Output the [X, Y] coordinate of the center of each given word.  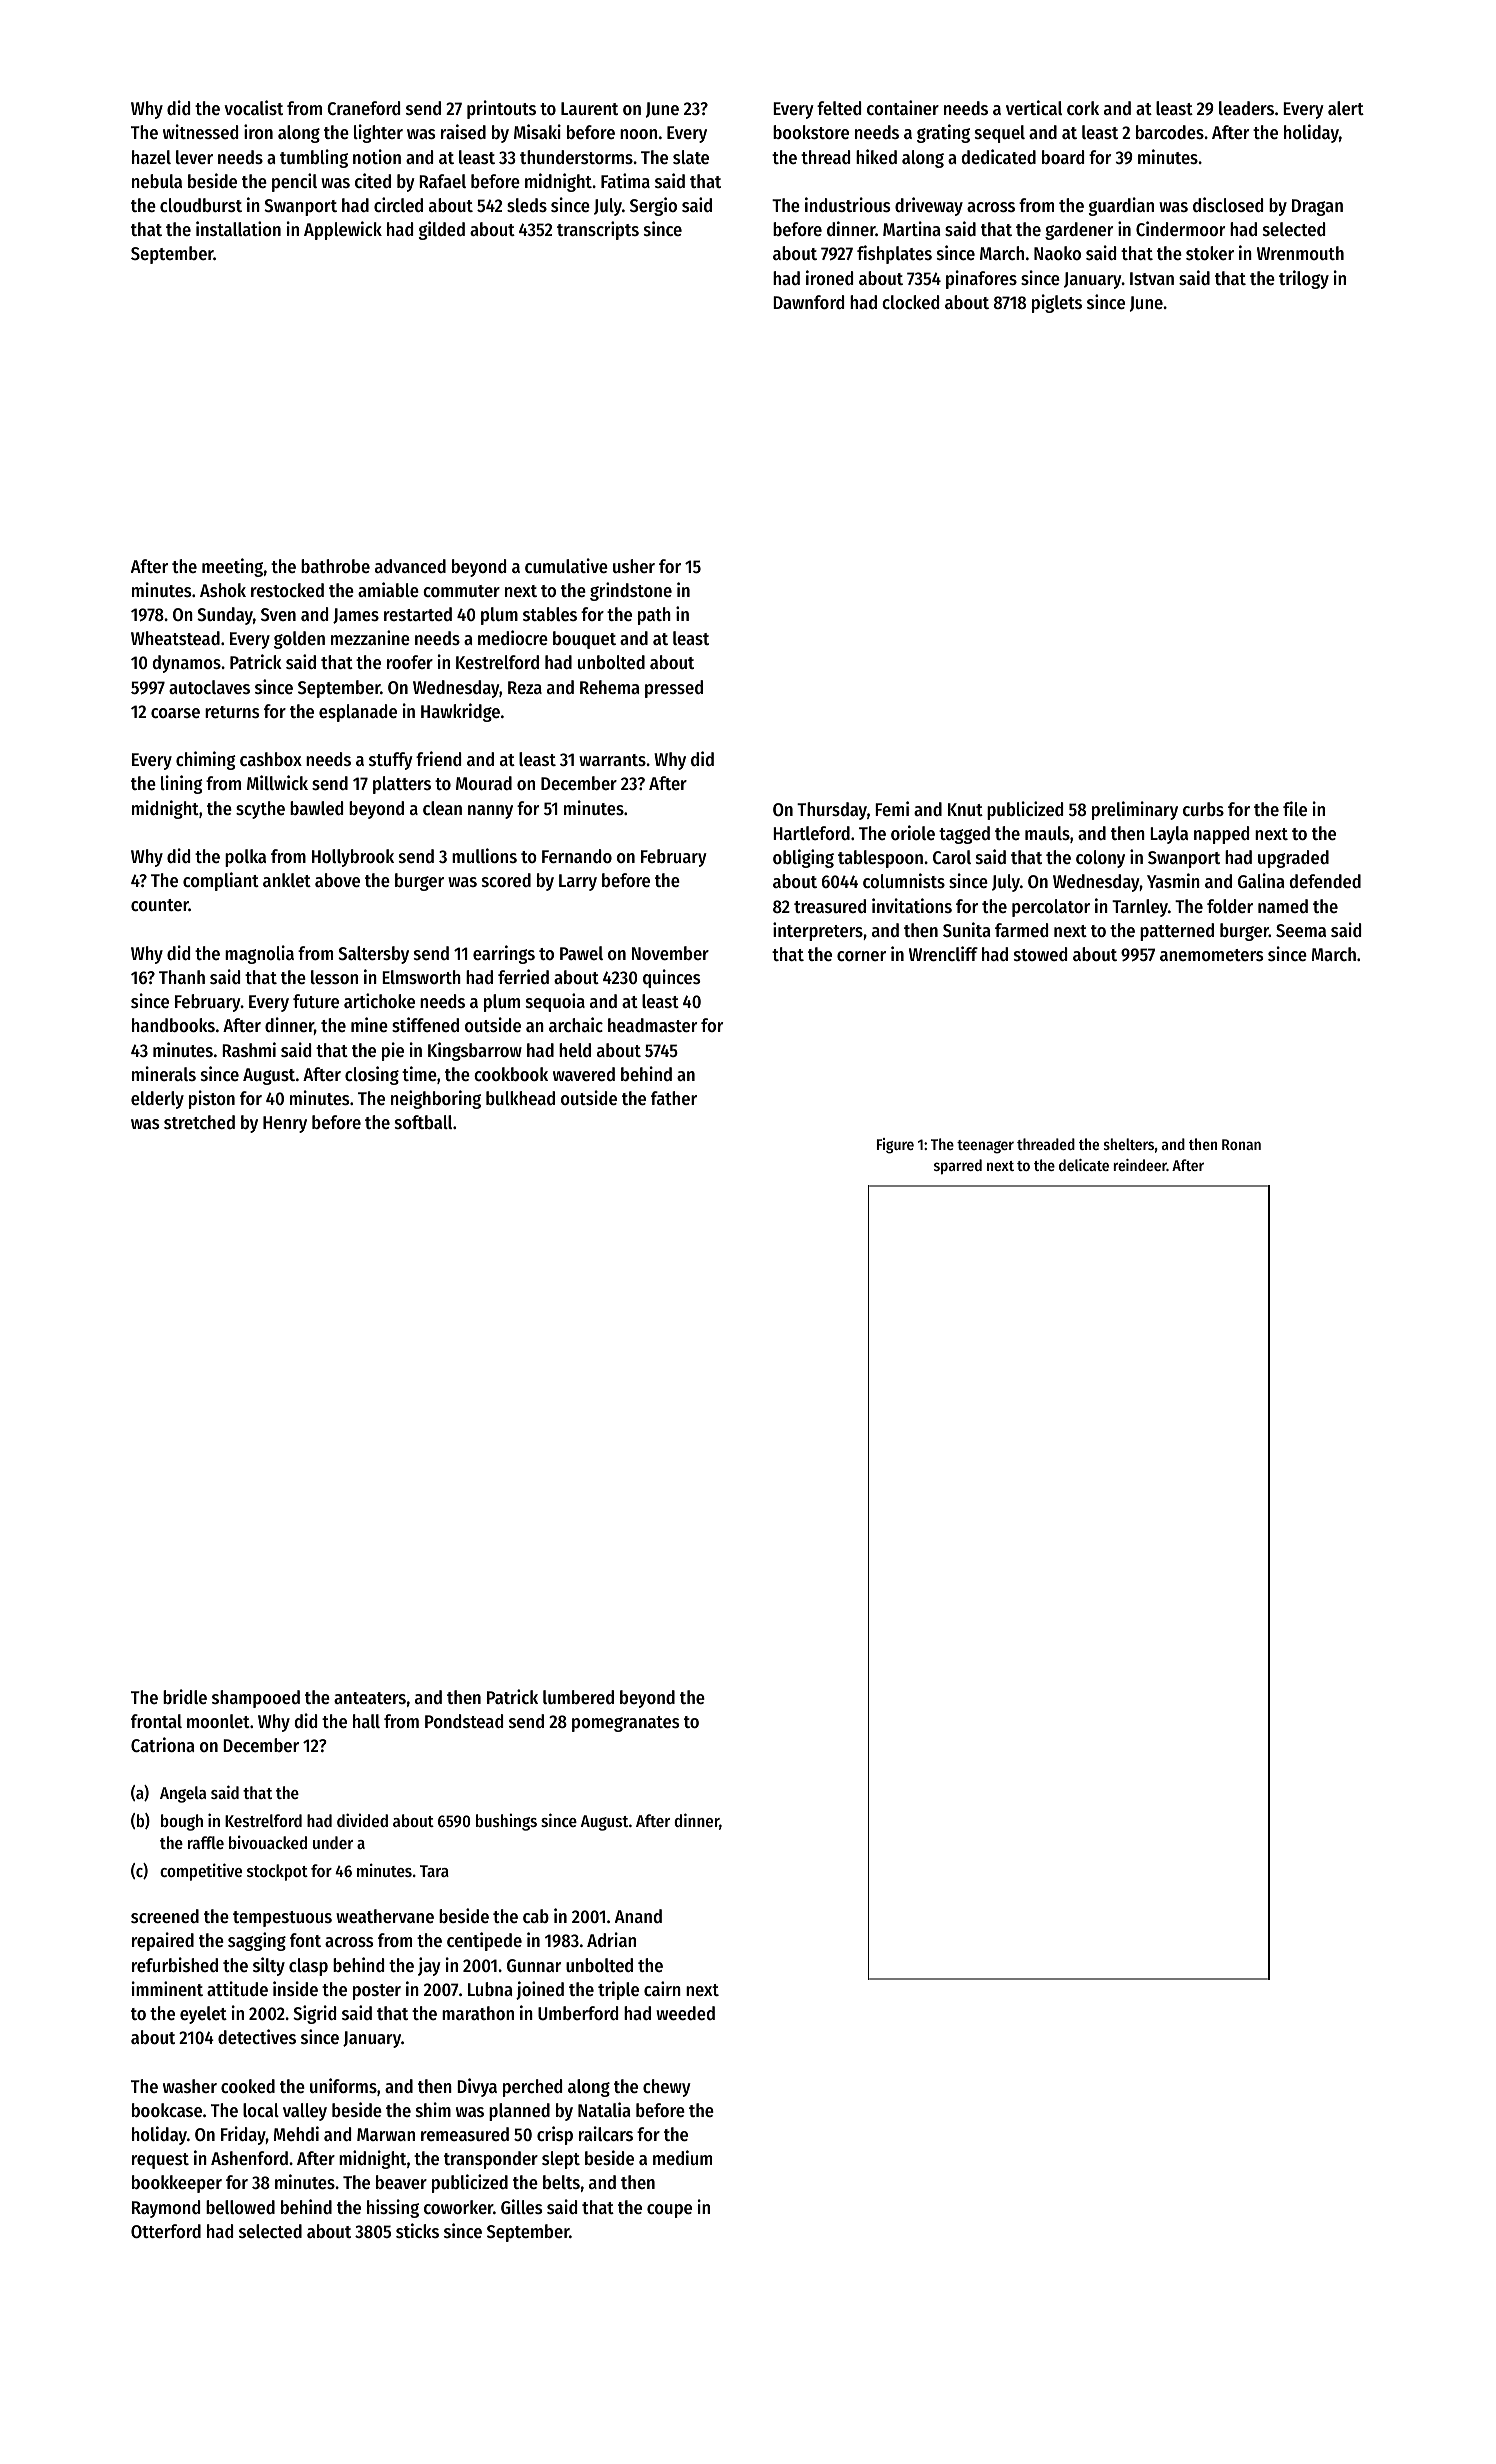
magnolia [259, 954]
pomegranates [625, 1724]
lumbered [578, 1697]
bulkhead [520, 1098]
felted [839, 108]
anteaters [370, 1698]
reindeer [1140, 1165]
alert [1346, 108]
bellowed [240, 2207]
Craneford [363, 108]
